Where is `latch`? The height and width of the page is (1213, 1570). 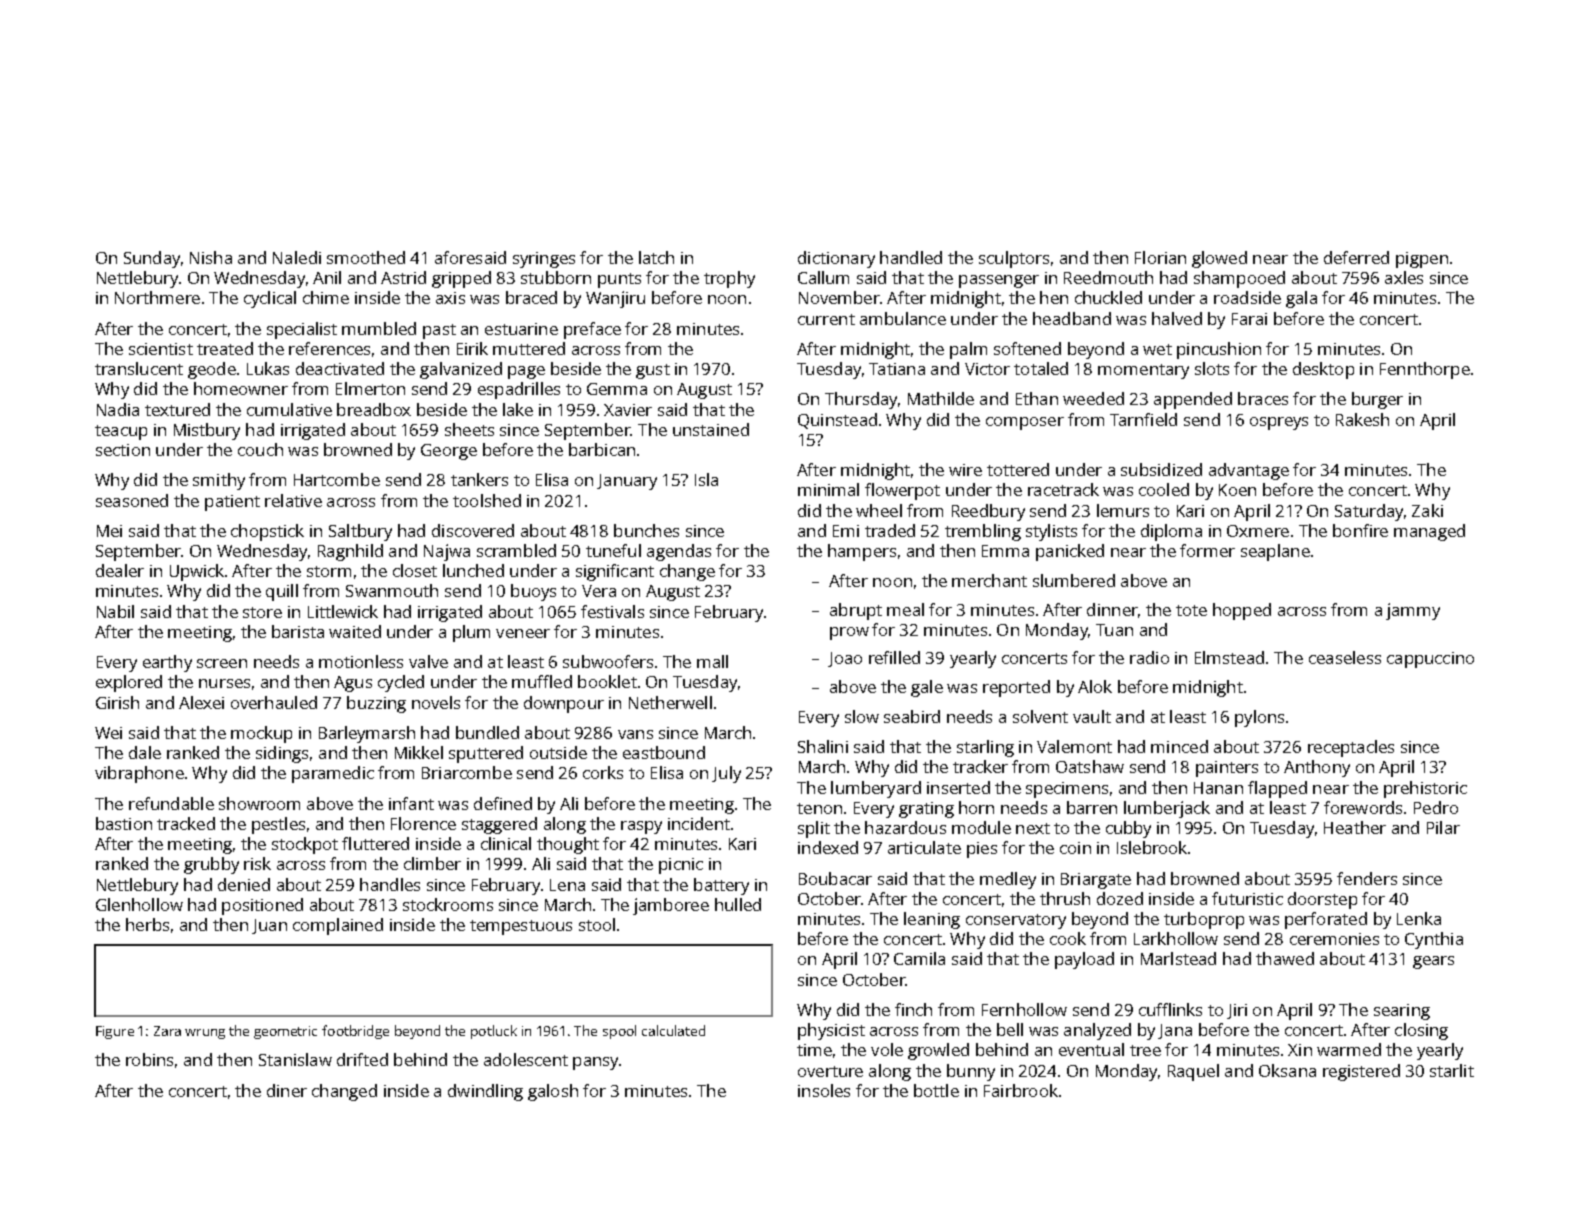 latch is located at coordinates (656, 257).
